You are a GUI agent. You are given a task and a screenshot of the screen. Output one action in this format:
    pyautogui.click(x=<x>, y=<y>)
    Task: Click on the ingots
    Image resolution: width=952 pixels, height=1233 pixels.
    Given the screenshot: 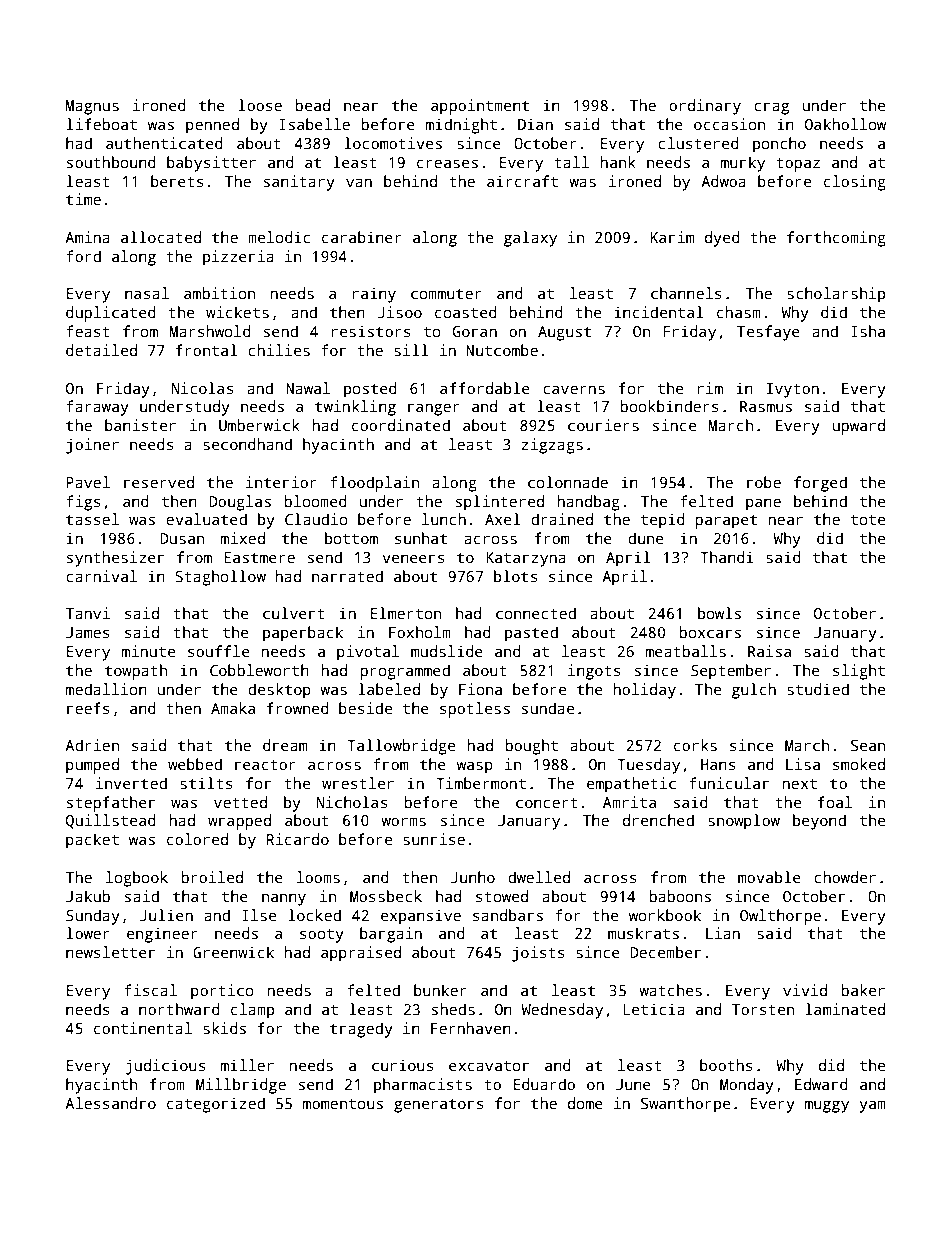 What is the action you would take?
    pyautogui.click(x=594, y=672)
